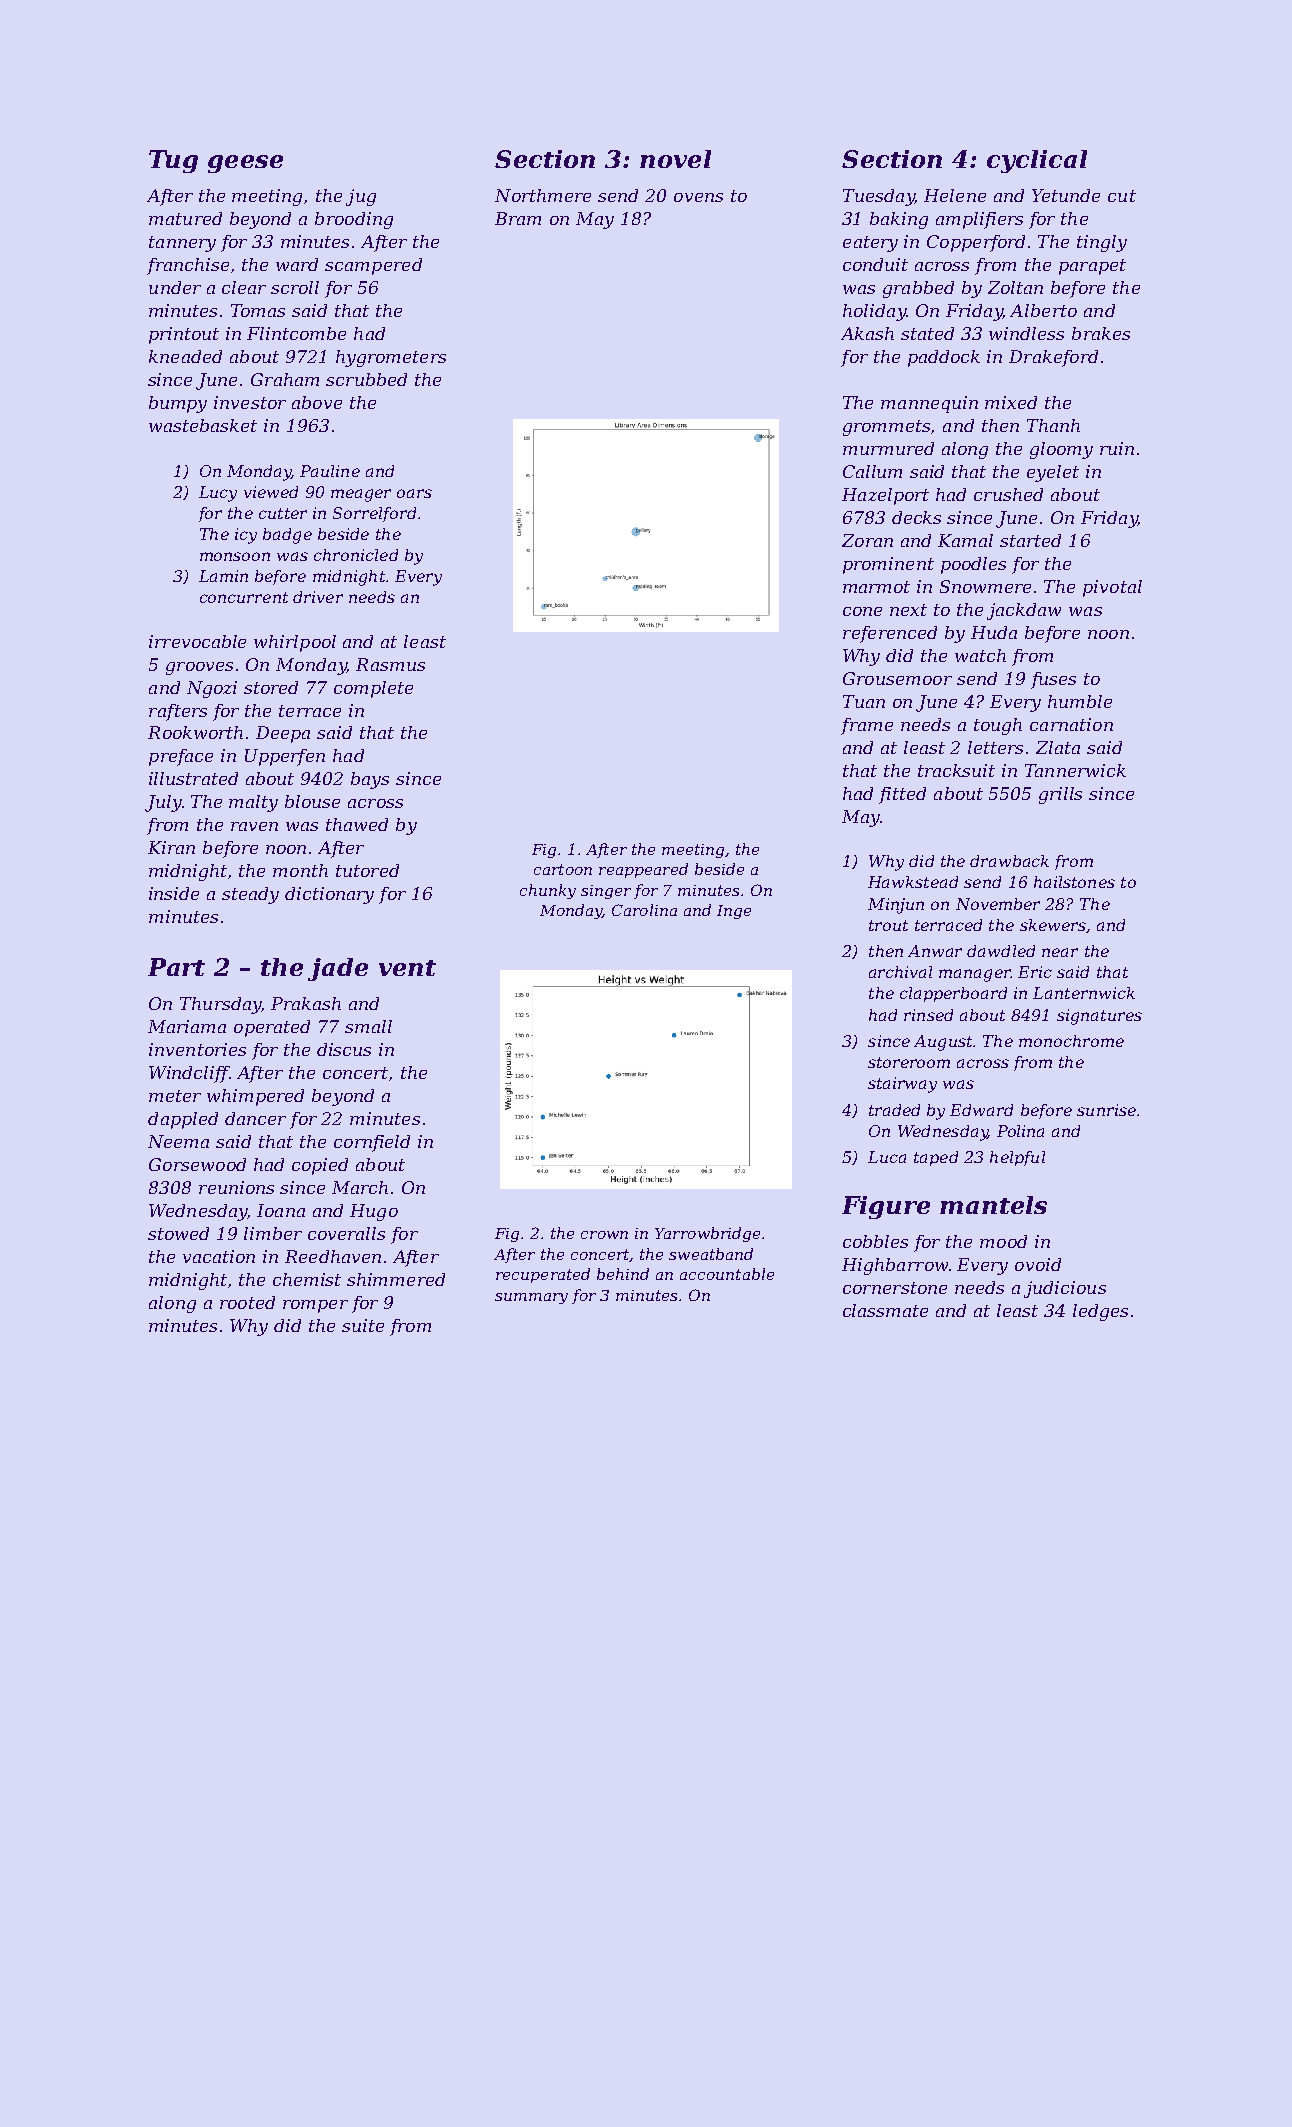  I want to click on Rasmus, so click(390, 664).
